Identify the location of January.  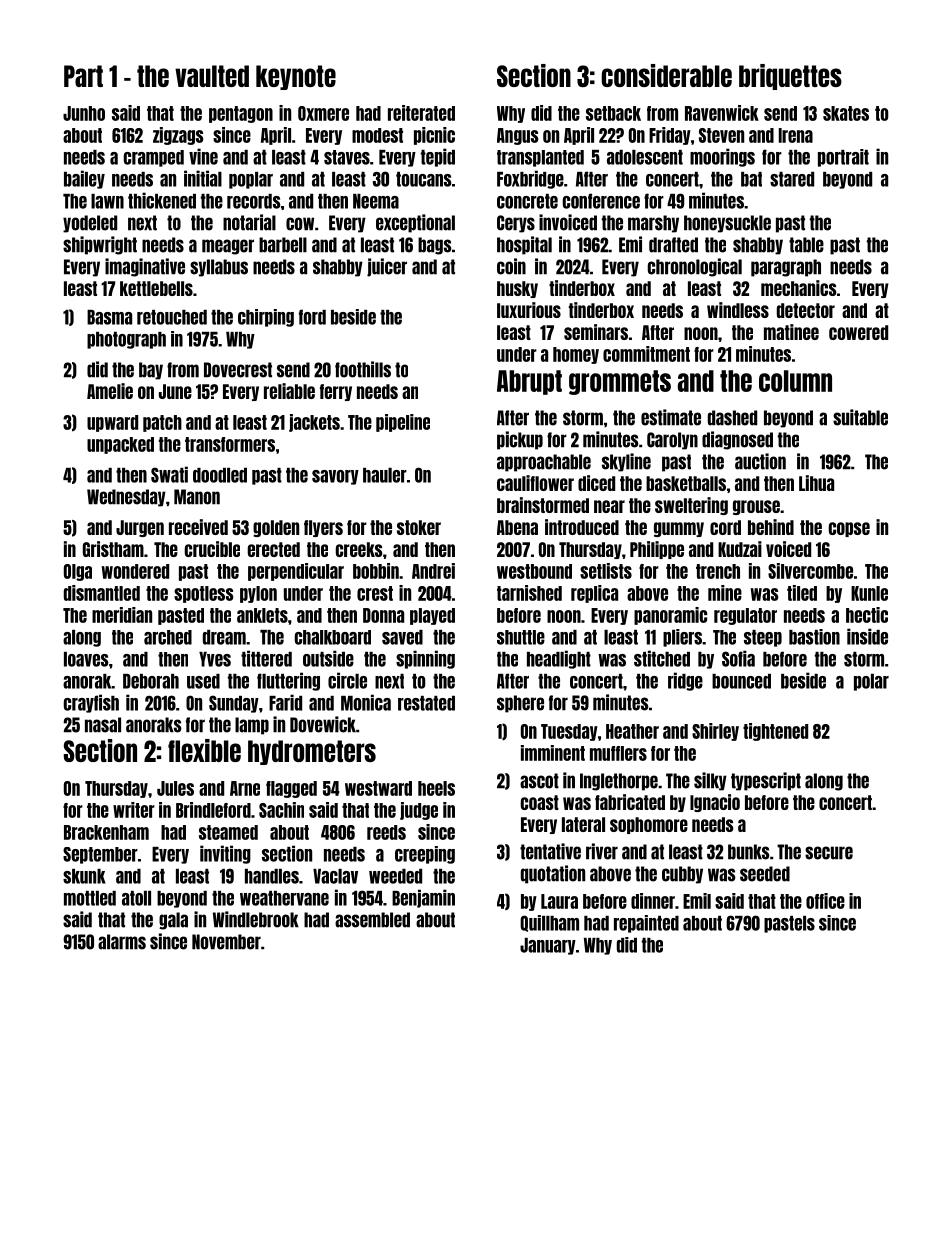
(548, 946).
